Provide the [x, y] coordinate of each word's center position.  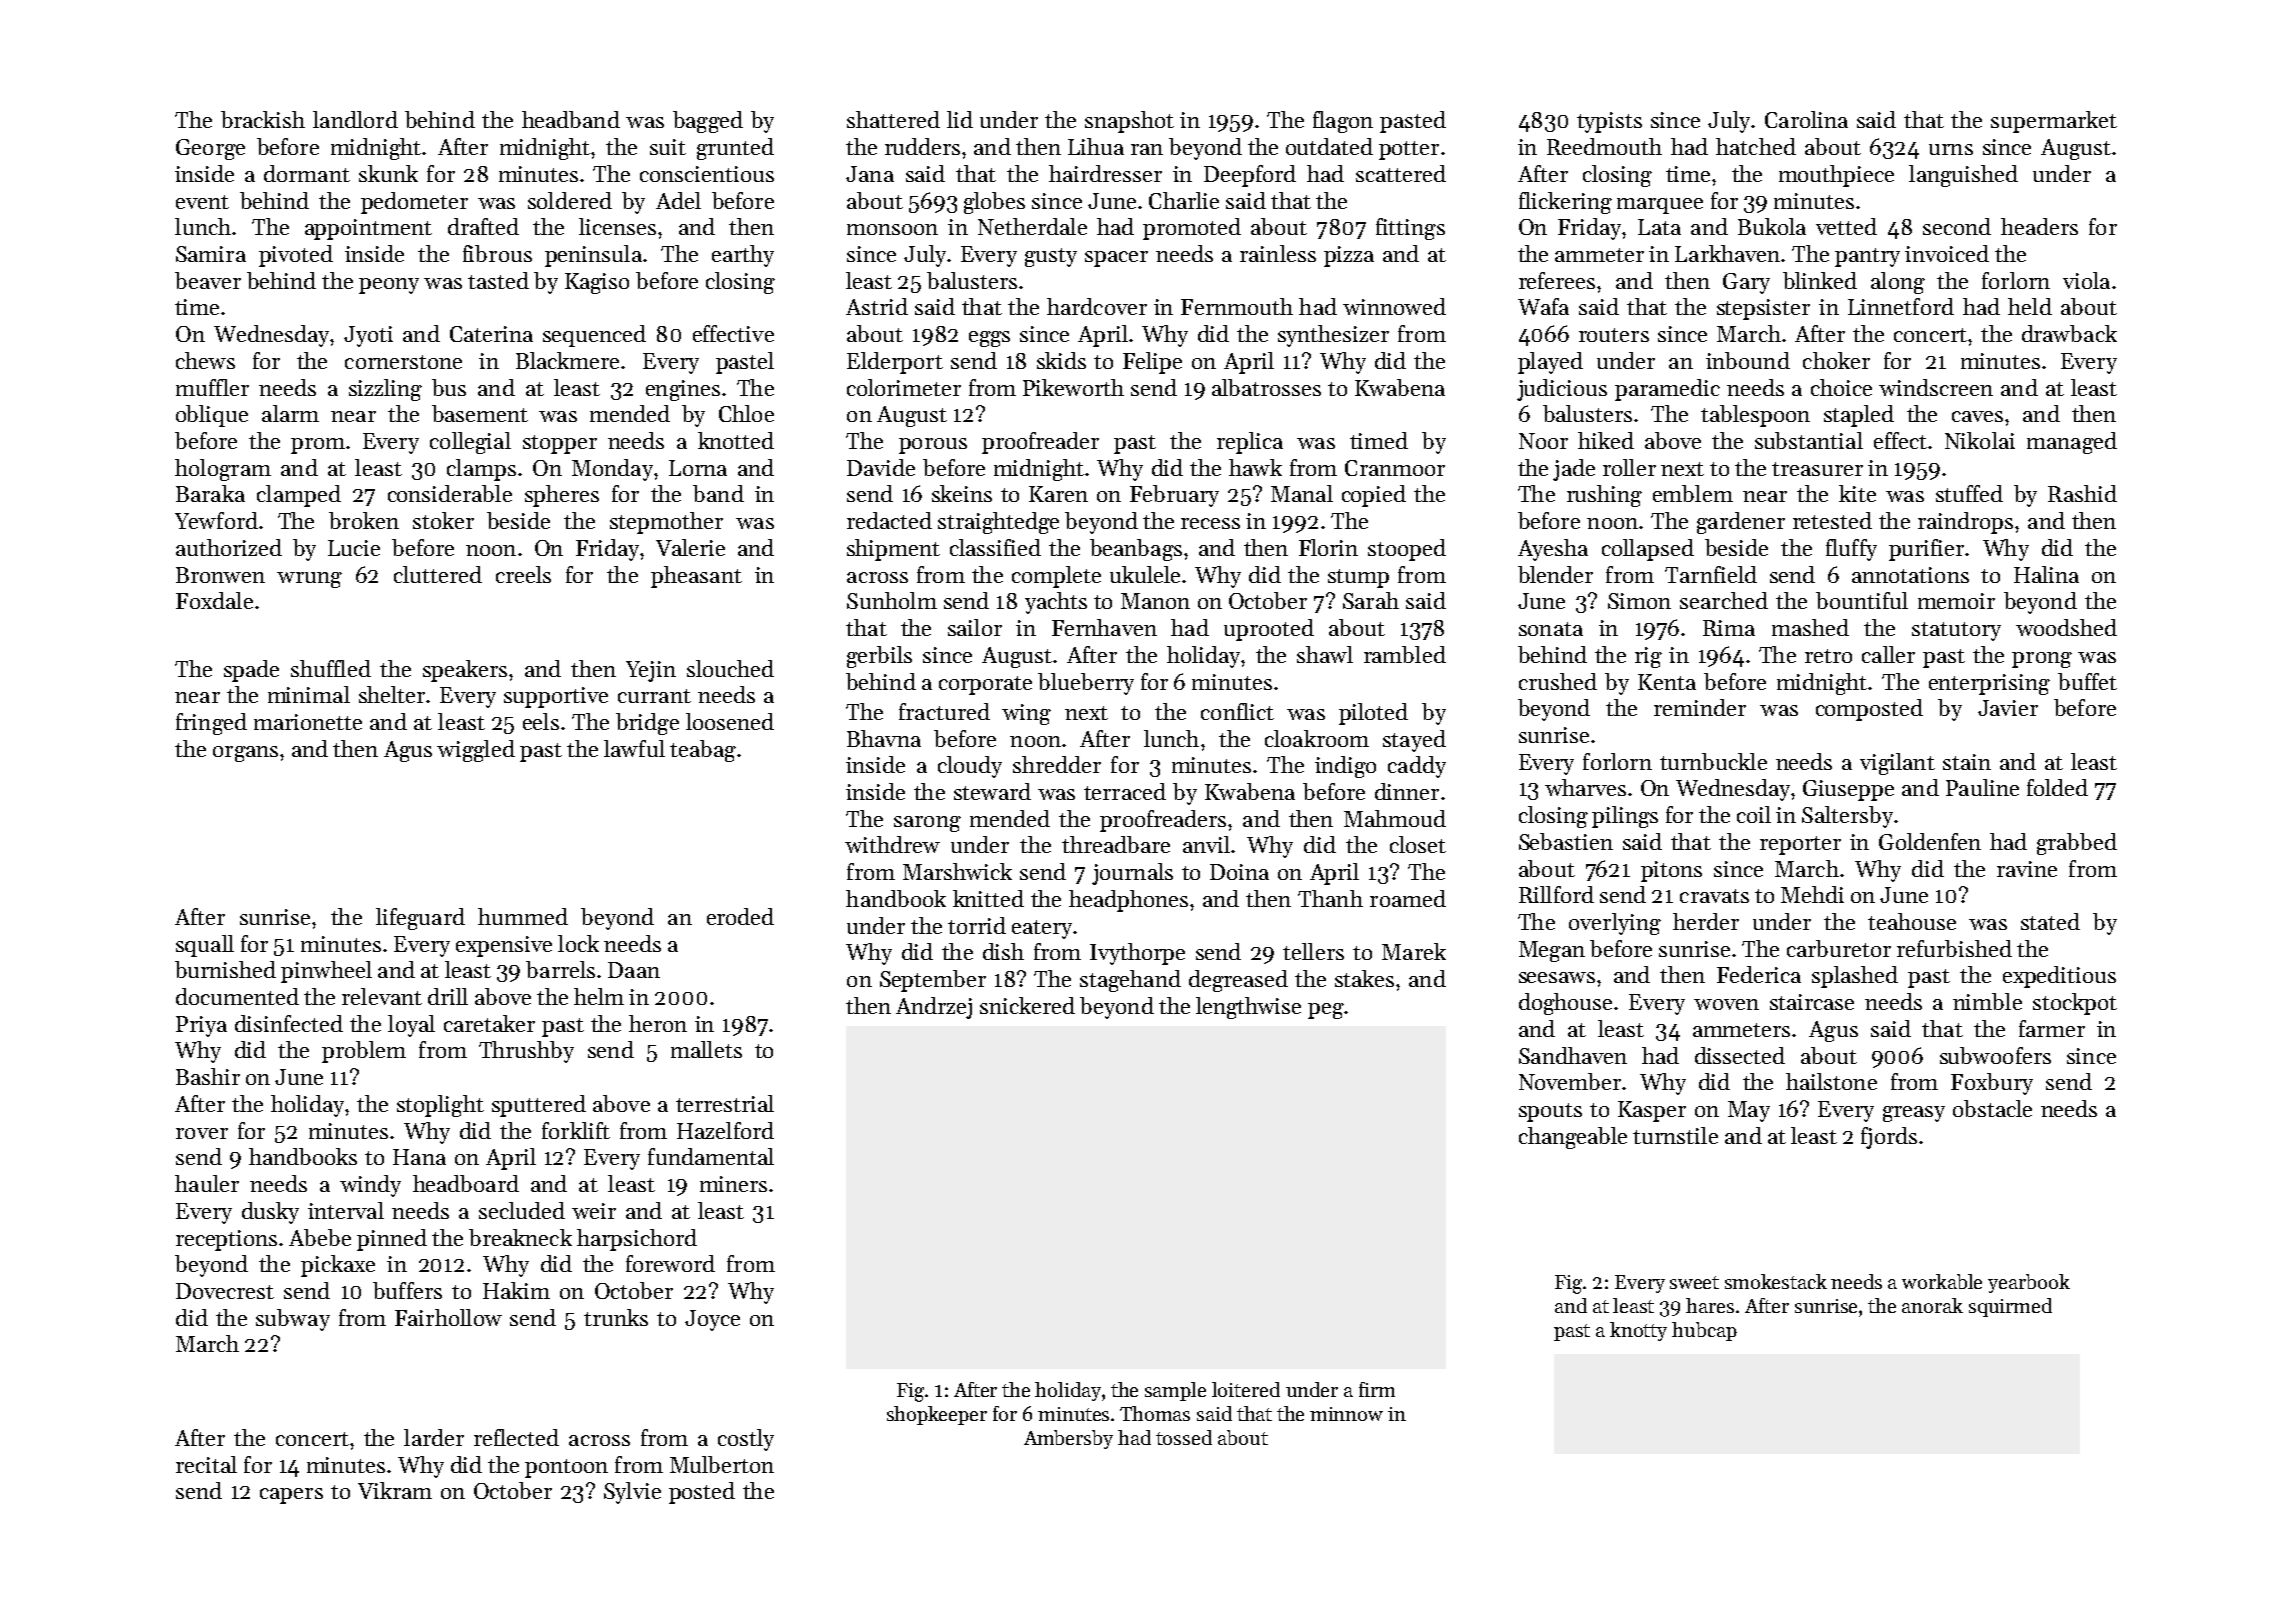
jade [1574, 470]
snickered [1027, 1005]
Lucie [354, 548]
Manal [1302, 493]
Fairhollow [448, 1317]
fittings [1410, 229]
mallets [706, 1049]
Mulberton [722, 1464]
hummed [523, 916]
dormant [307, 173]
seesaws [1557, 977]
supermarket [2054, 122]
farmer [2052, 1028]
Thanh [1330, 898]
